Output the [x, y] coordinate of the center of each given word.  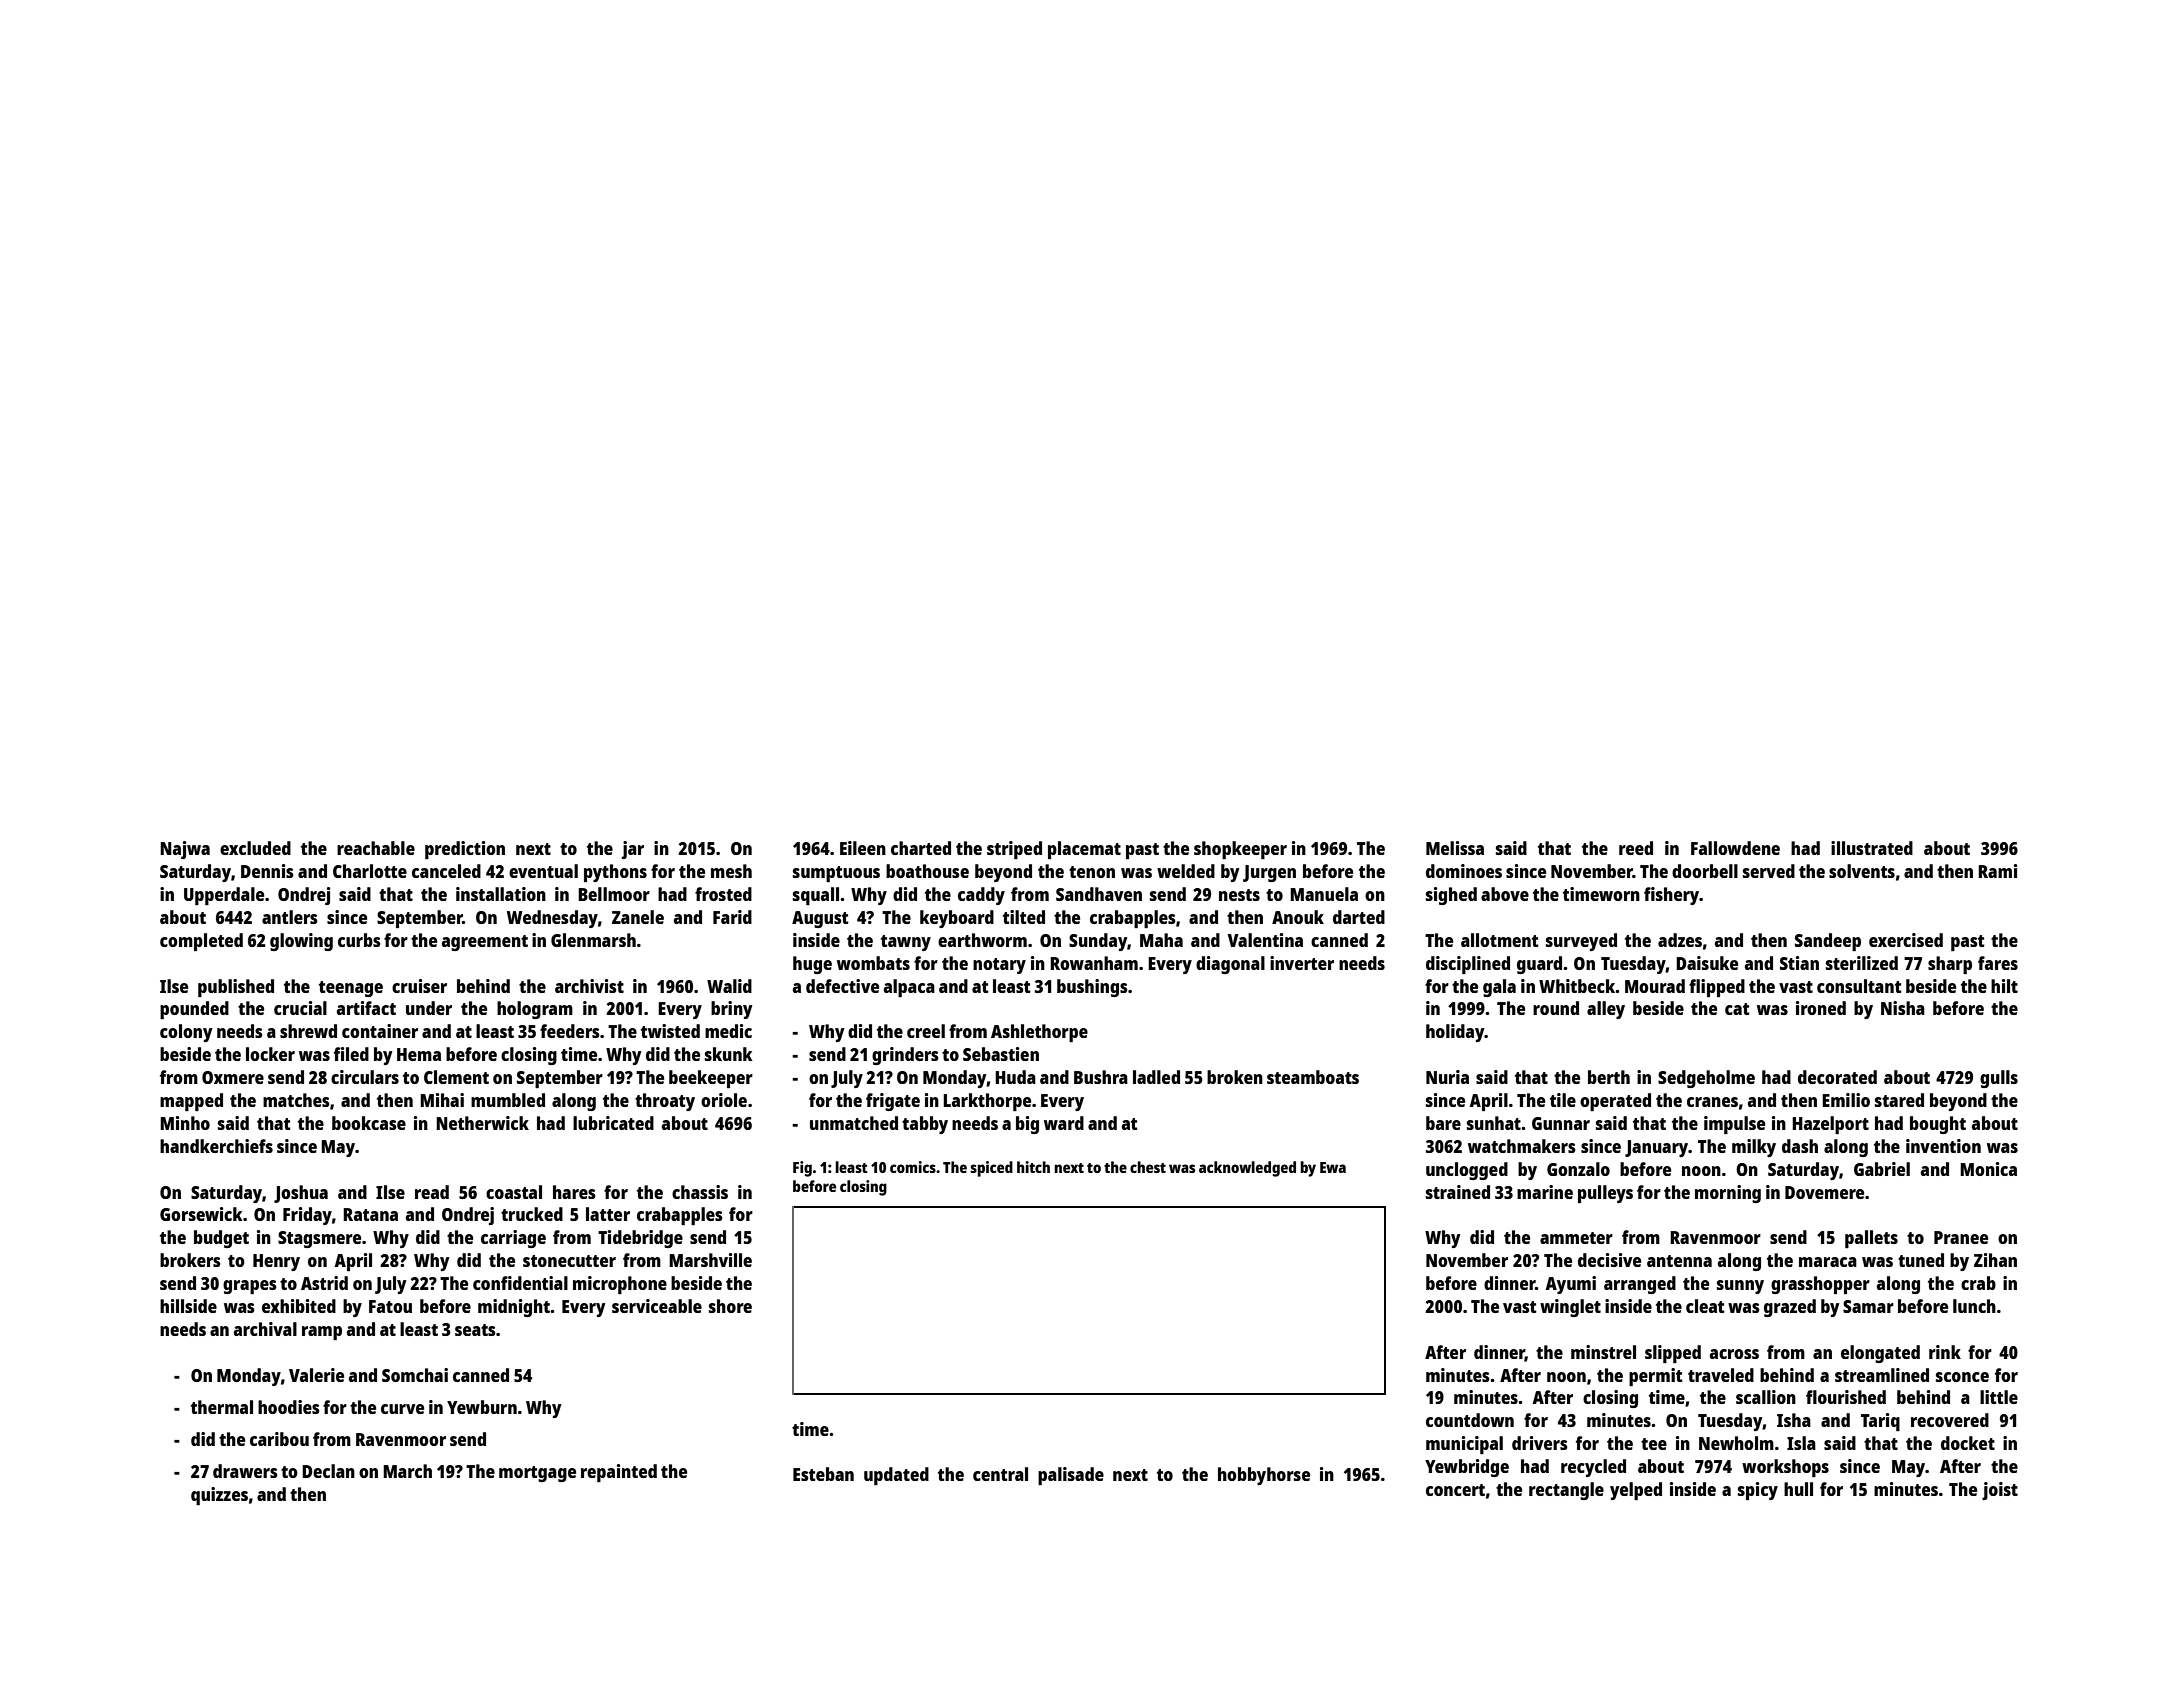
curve [402, 1409]
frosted [723, 894]
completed [201, 942]
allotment [1500, 940]
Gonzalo [1578, 1169]
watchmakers [1522, 1146]
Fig [802, 1169]
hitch [1033, 1167]
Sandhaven [1099, 894]
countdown [1470, 1420]
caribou [279, 1439]
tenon [1092, 872]
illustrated [1872, 848]
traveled [1721, 1375]
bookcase [369, 1123]
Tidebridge [640, 1239]
